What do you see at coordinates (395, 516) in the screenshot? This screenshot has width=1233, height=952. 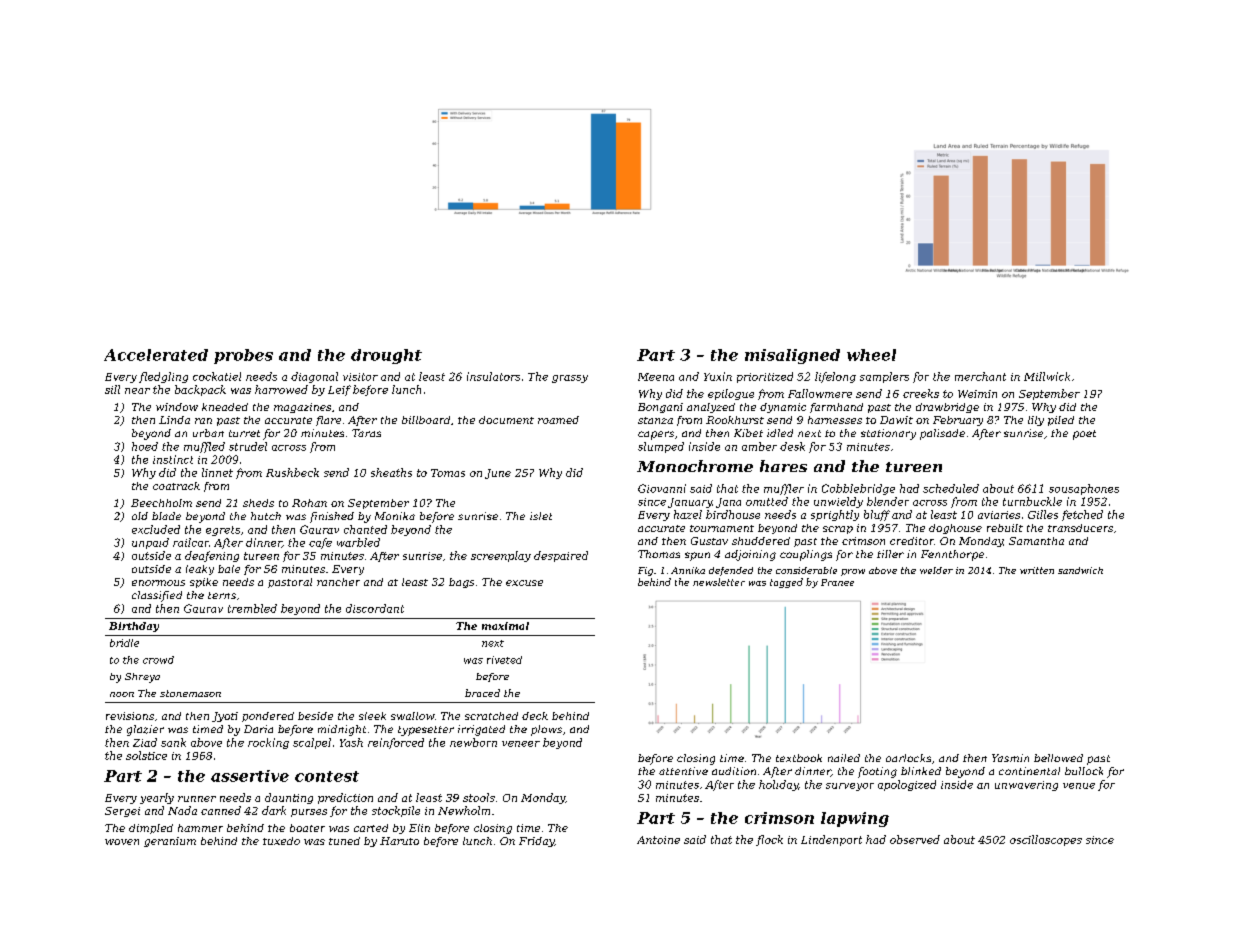 I see `Monika` at bounding box center [395, 516].
